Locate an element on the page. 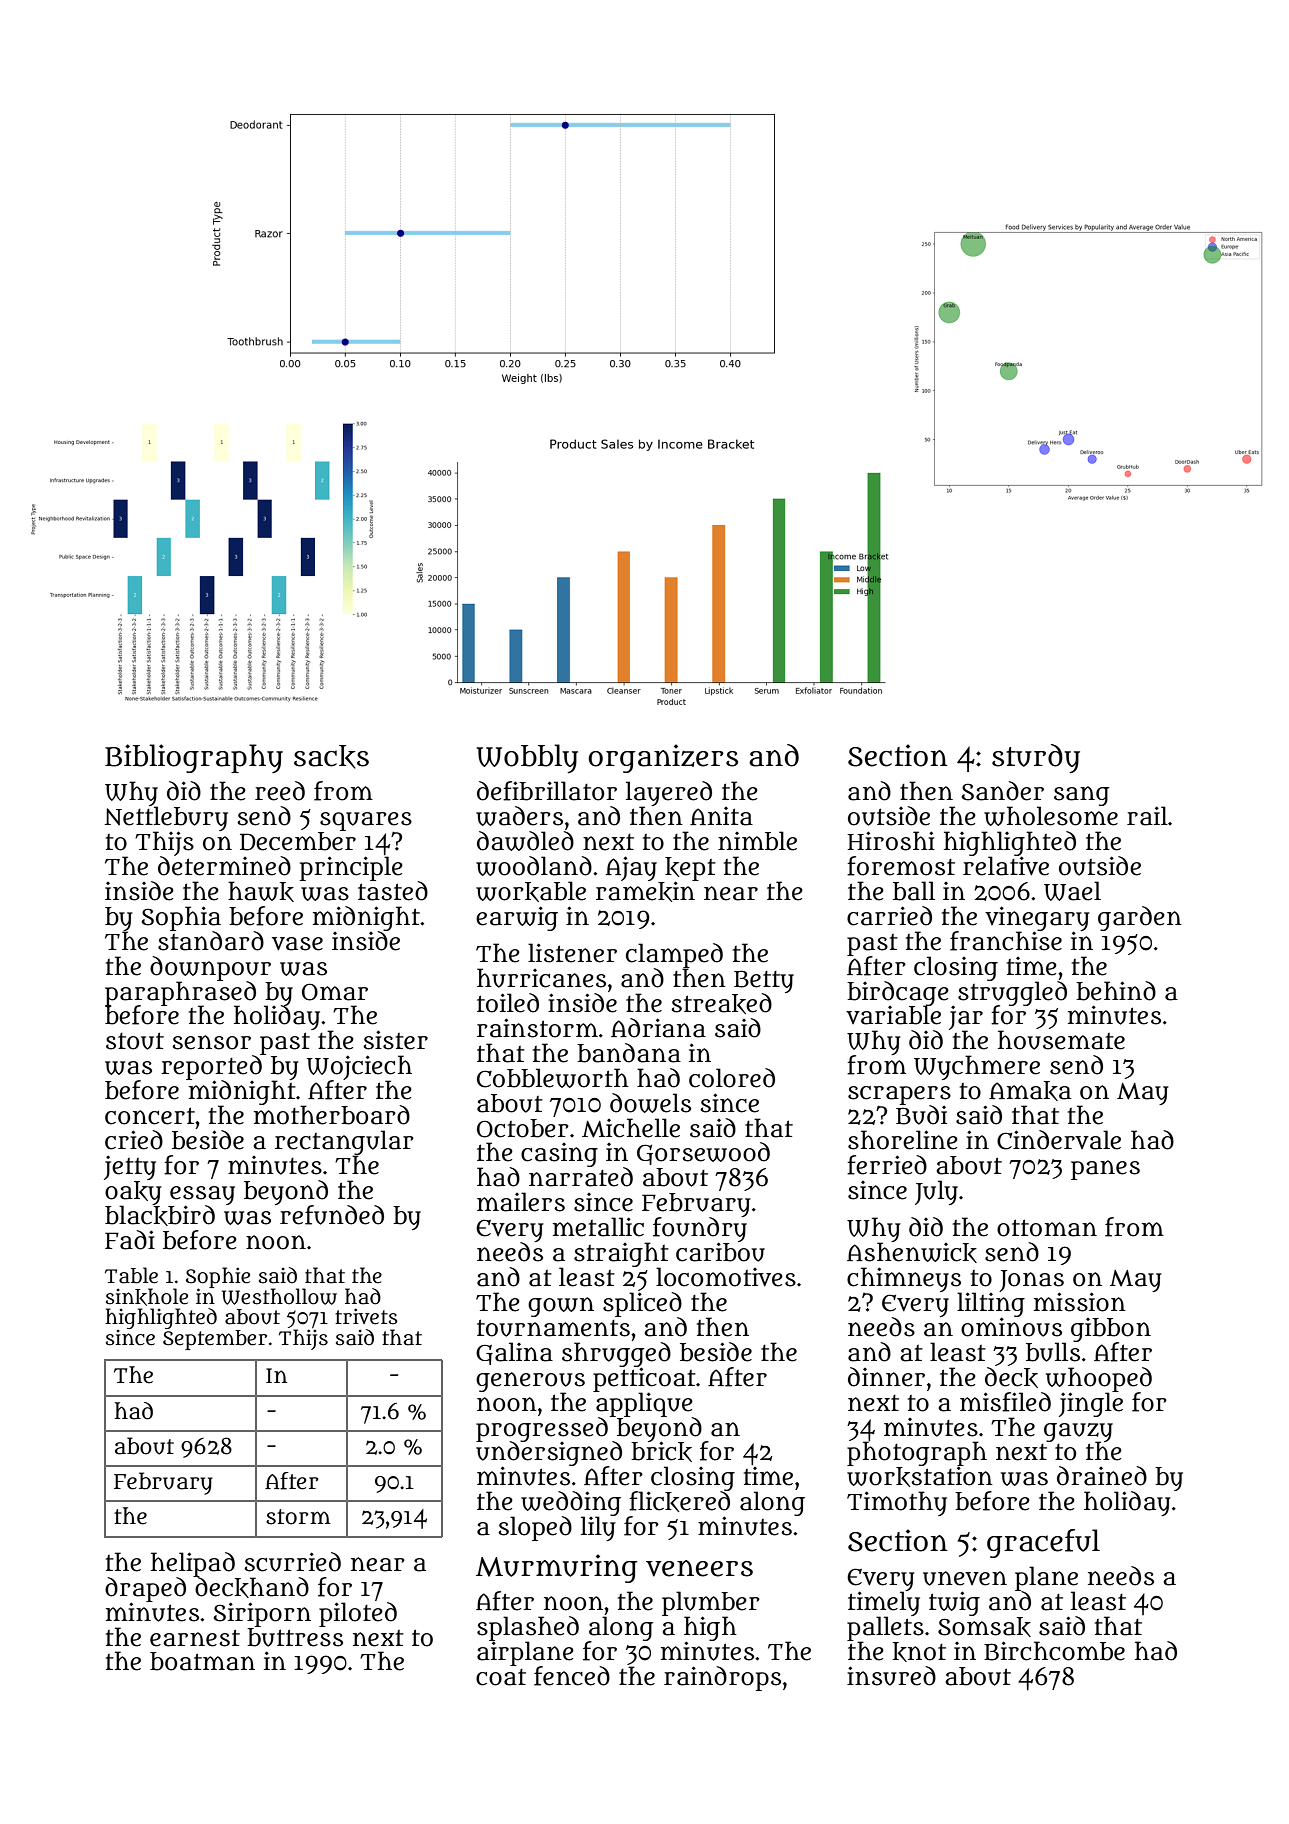 The width and height of the image is (1289, 1824). Bibliography is located at coordinates (194, 758).
